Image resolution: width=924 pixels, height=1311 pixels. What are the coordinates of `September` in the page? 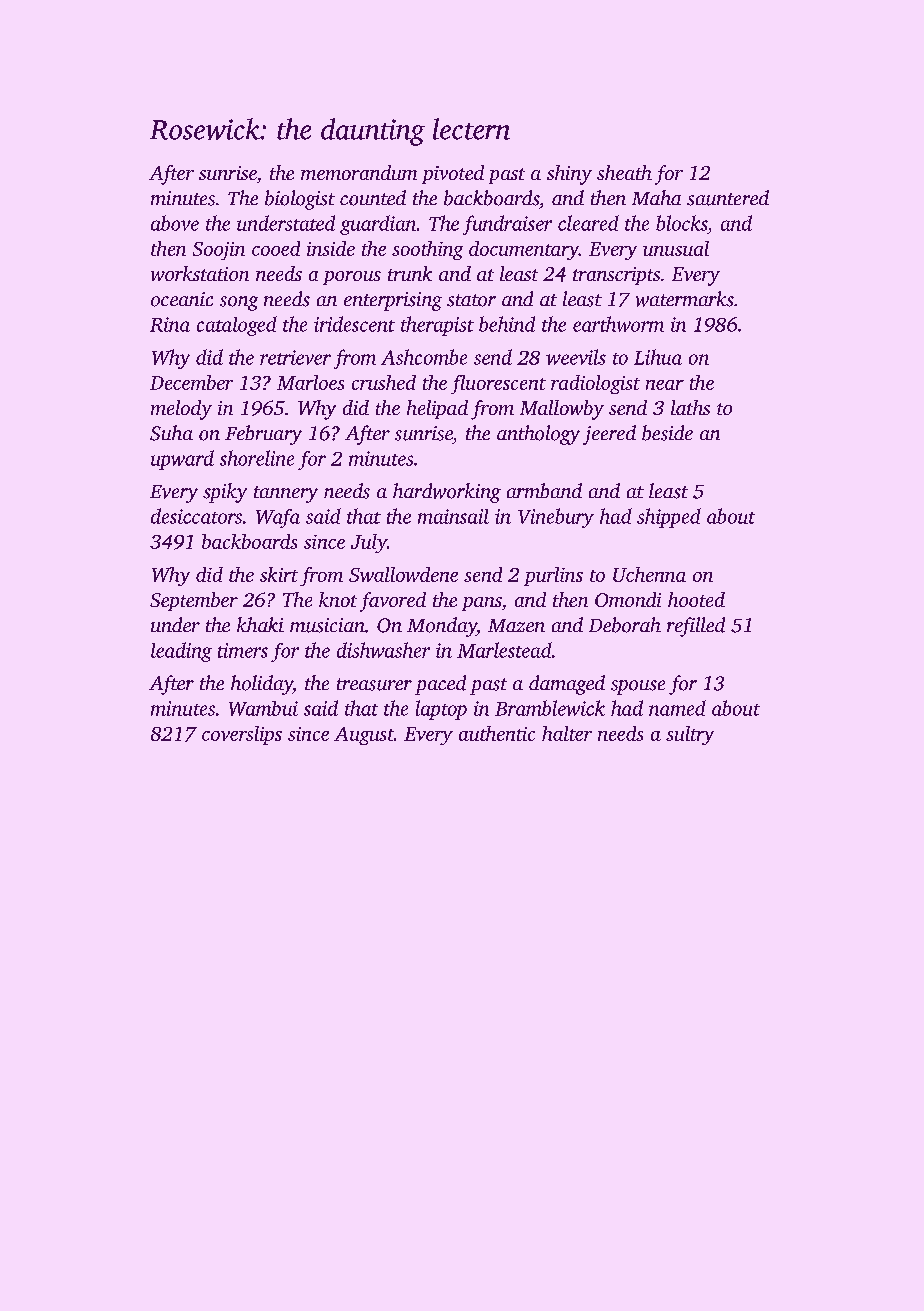 It's located at (194, 601).
